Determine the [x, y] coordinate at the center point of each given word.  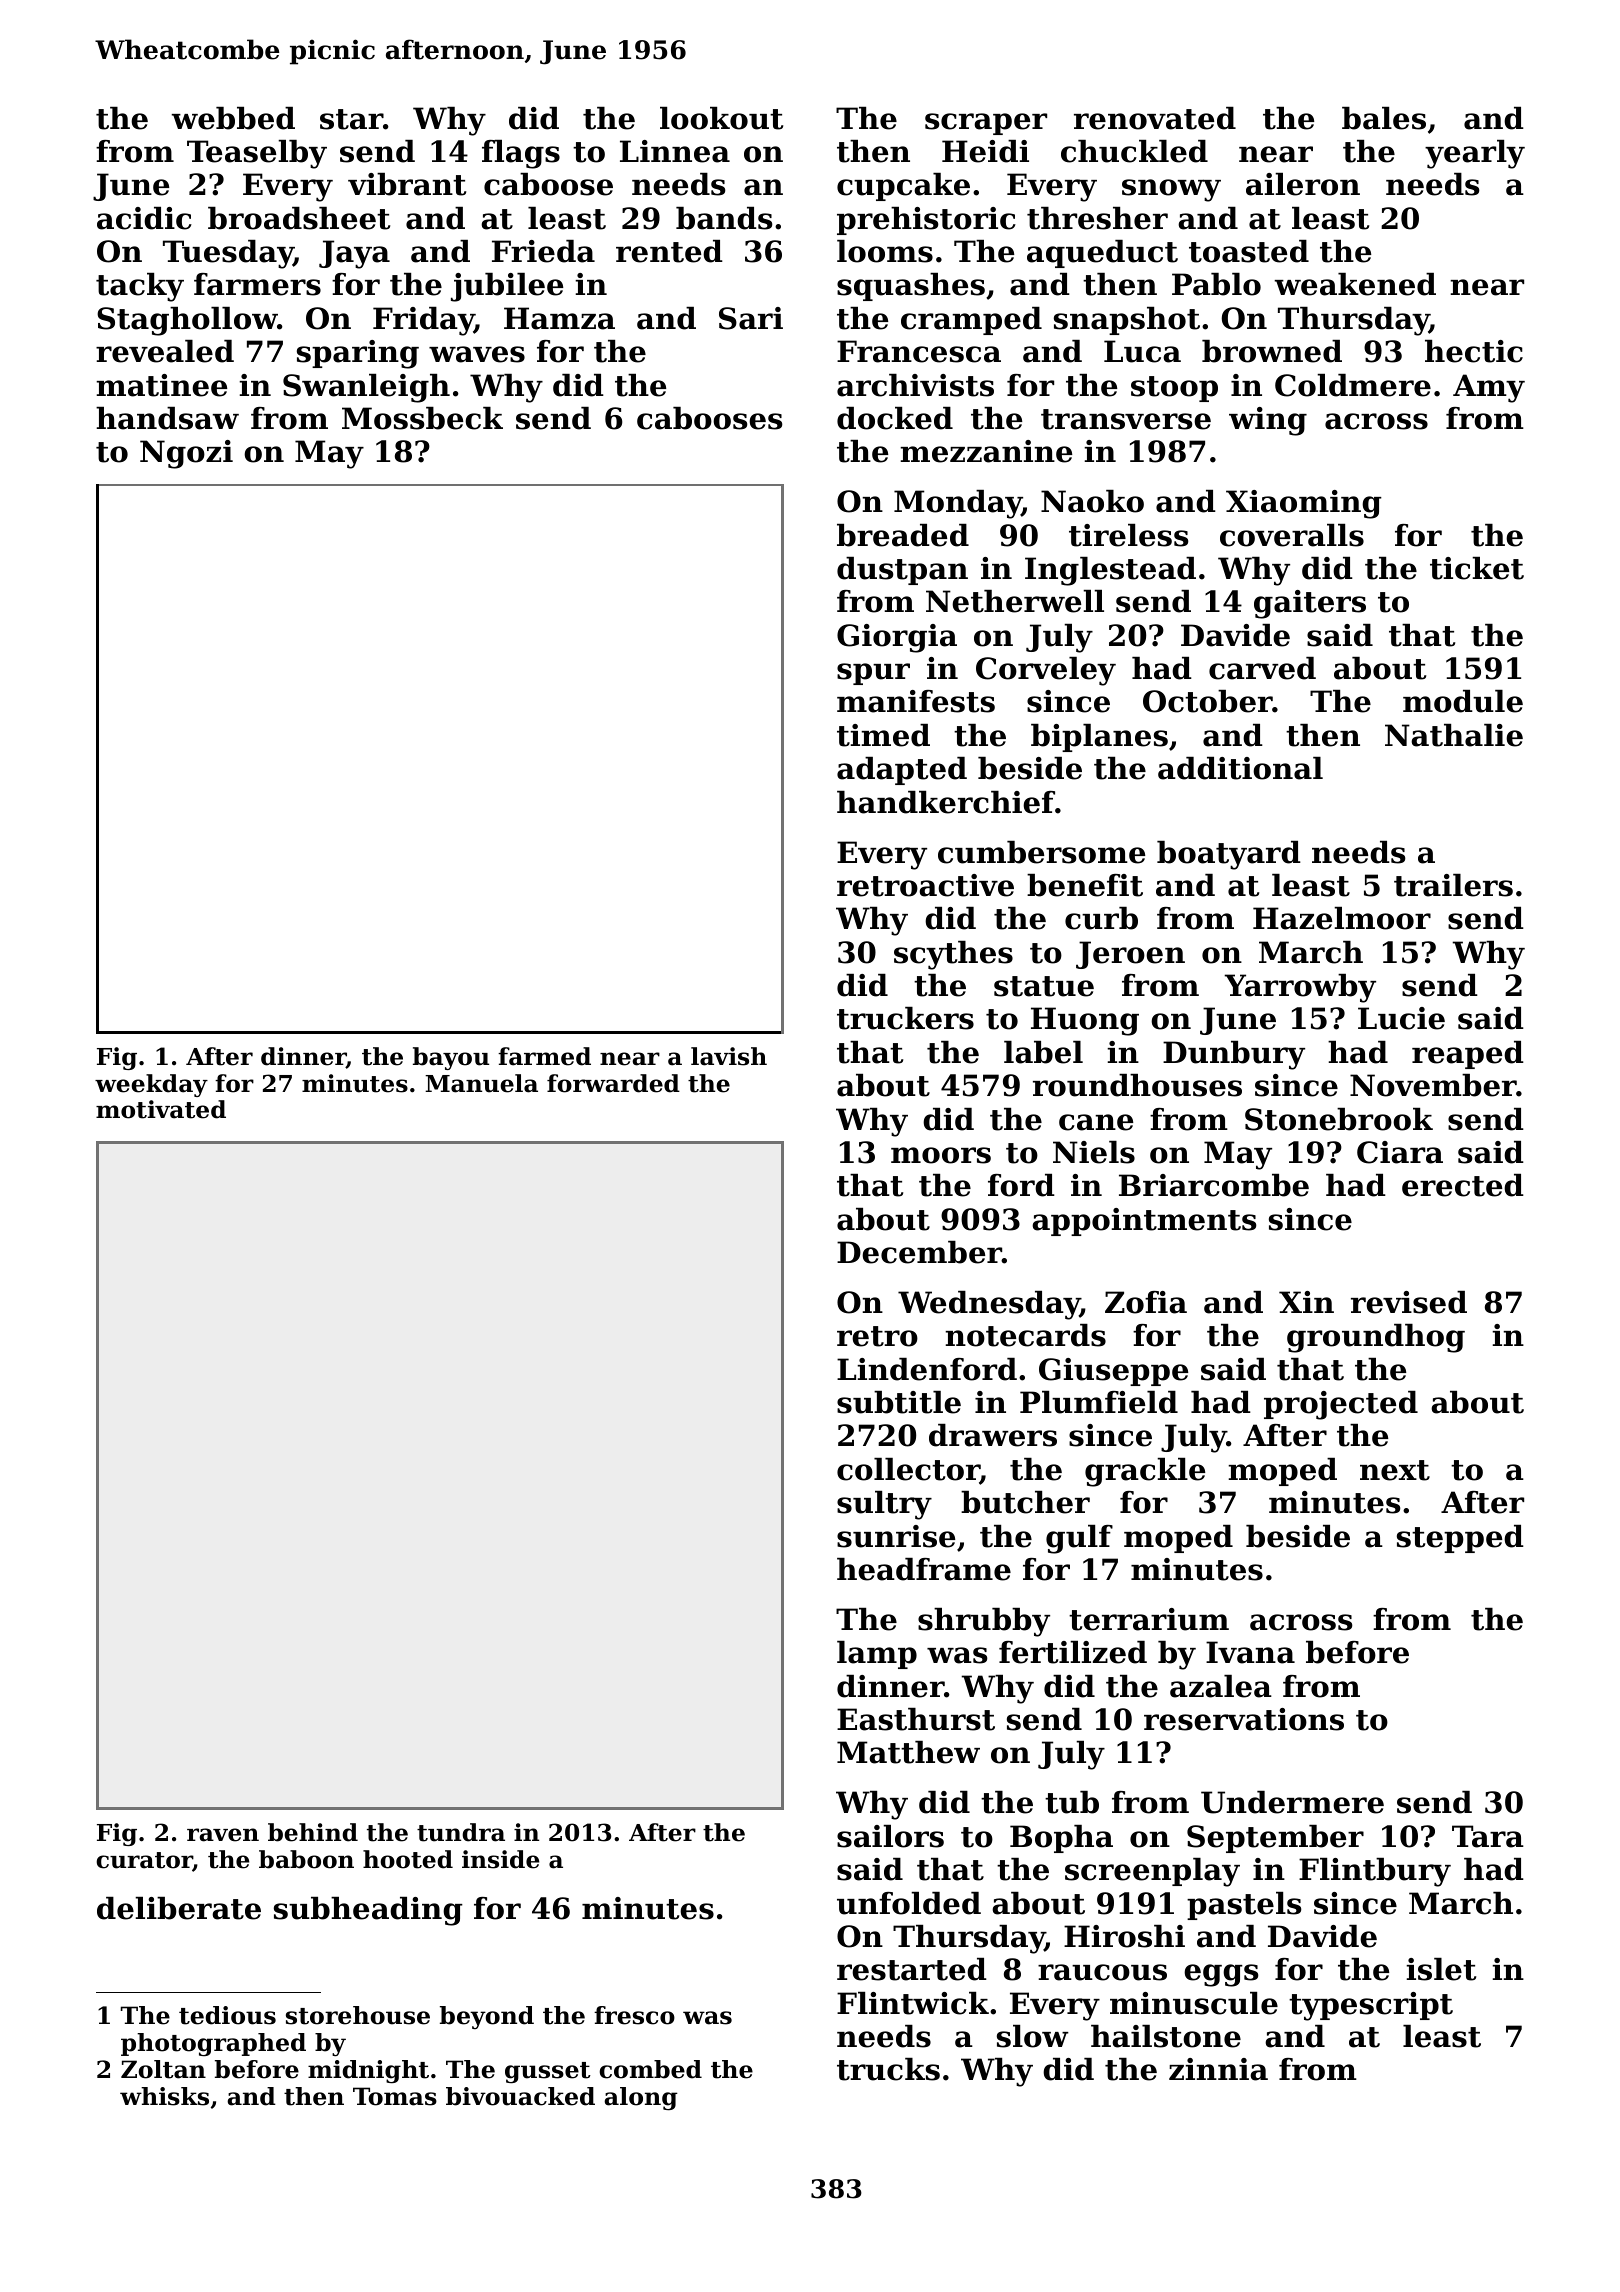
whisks [164, 2096]
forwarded [613, 1083]
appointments [1144, 1222]
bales [1384, 118]
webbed [233, 118]
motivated [161, 1109]
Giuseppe [1113, 1372]
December [919, 1252]
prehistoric [926, 221]
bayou [451, 1058]
